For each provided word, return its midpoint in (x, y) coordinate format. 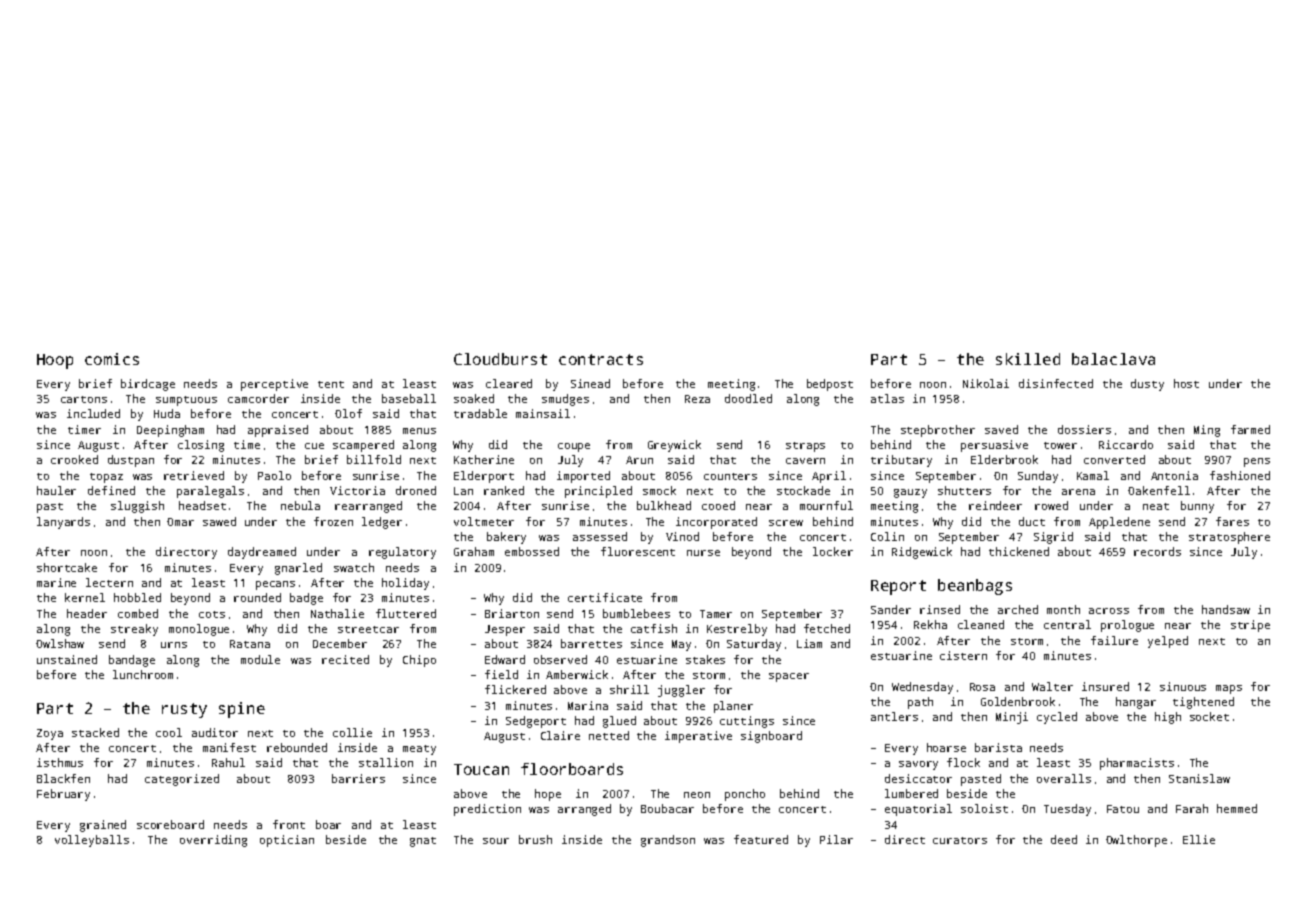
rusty (184, 710)
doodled (748, 398)
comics (112, 359)
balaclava (1113, 359)
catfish (654, 628)
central (1067, 624)
